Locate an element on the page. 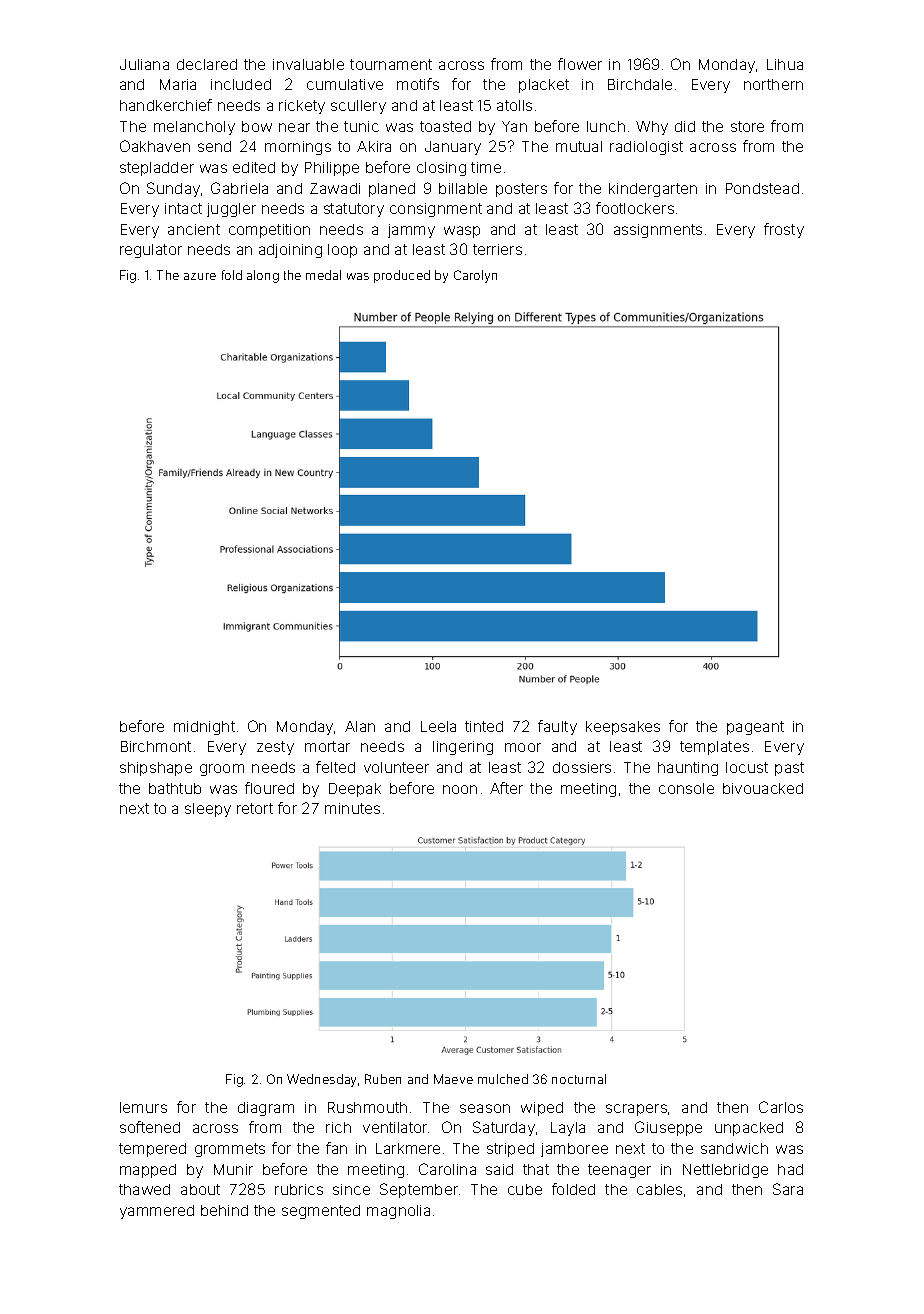 This image has height=1314, width=924. along is located at coordinates (263, 276).
